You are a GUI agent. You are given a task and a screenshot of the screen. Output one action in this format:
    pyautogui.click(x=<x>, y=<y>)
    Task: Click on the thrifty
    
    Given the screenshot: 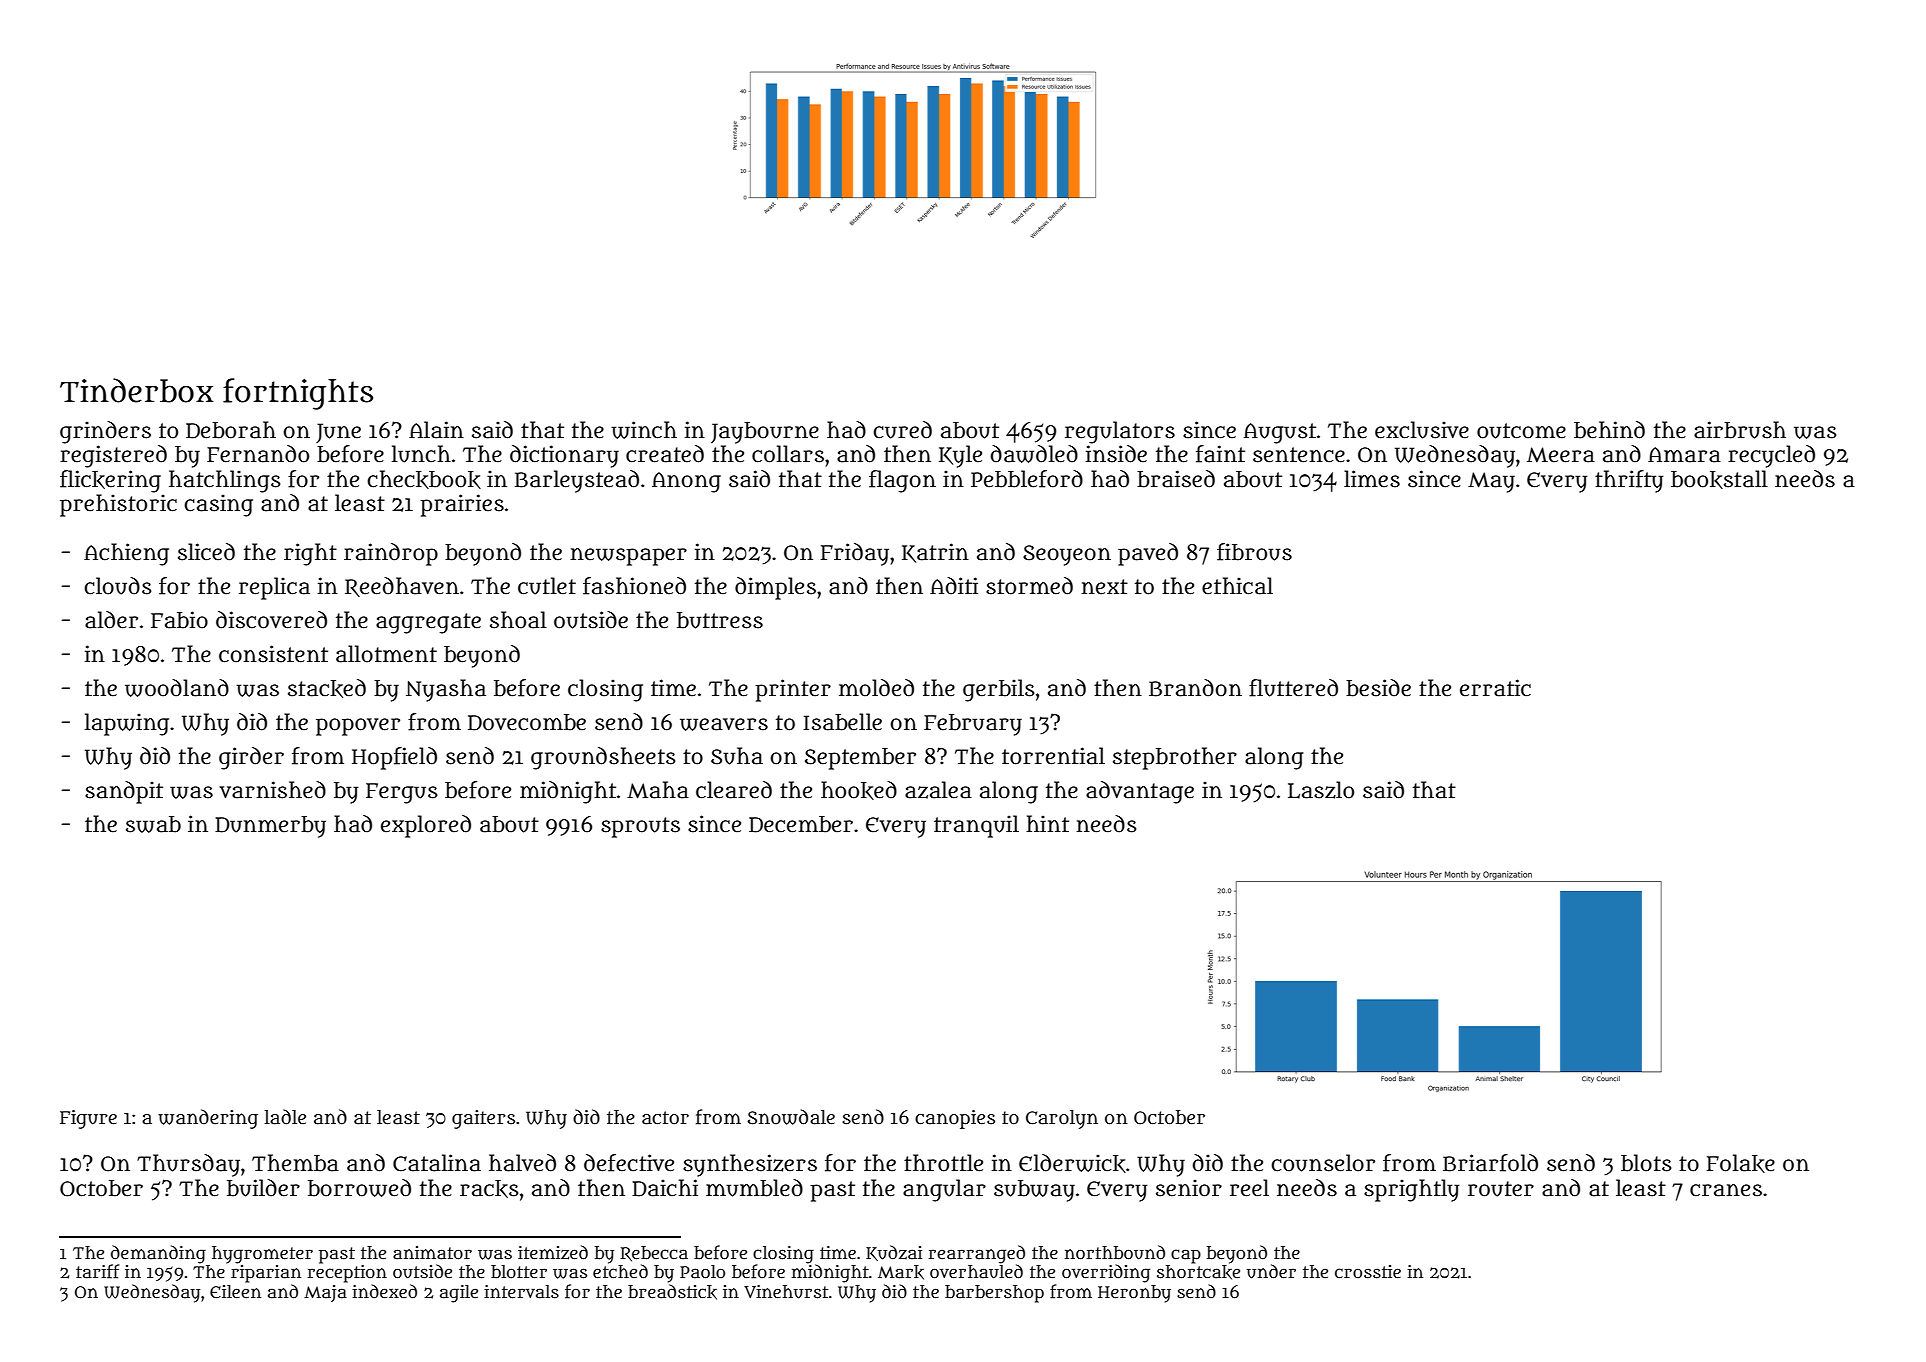 What is the action you would take?
    pyautogui.click(x=1629, y=481)
